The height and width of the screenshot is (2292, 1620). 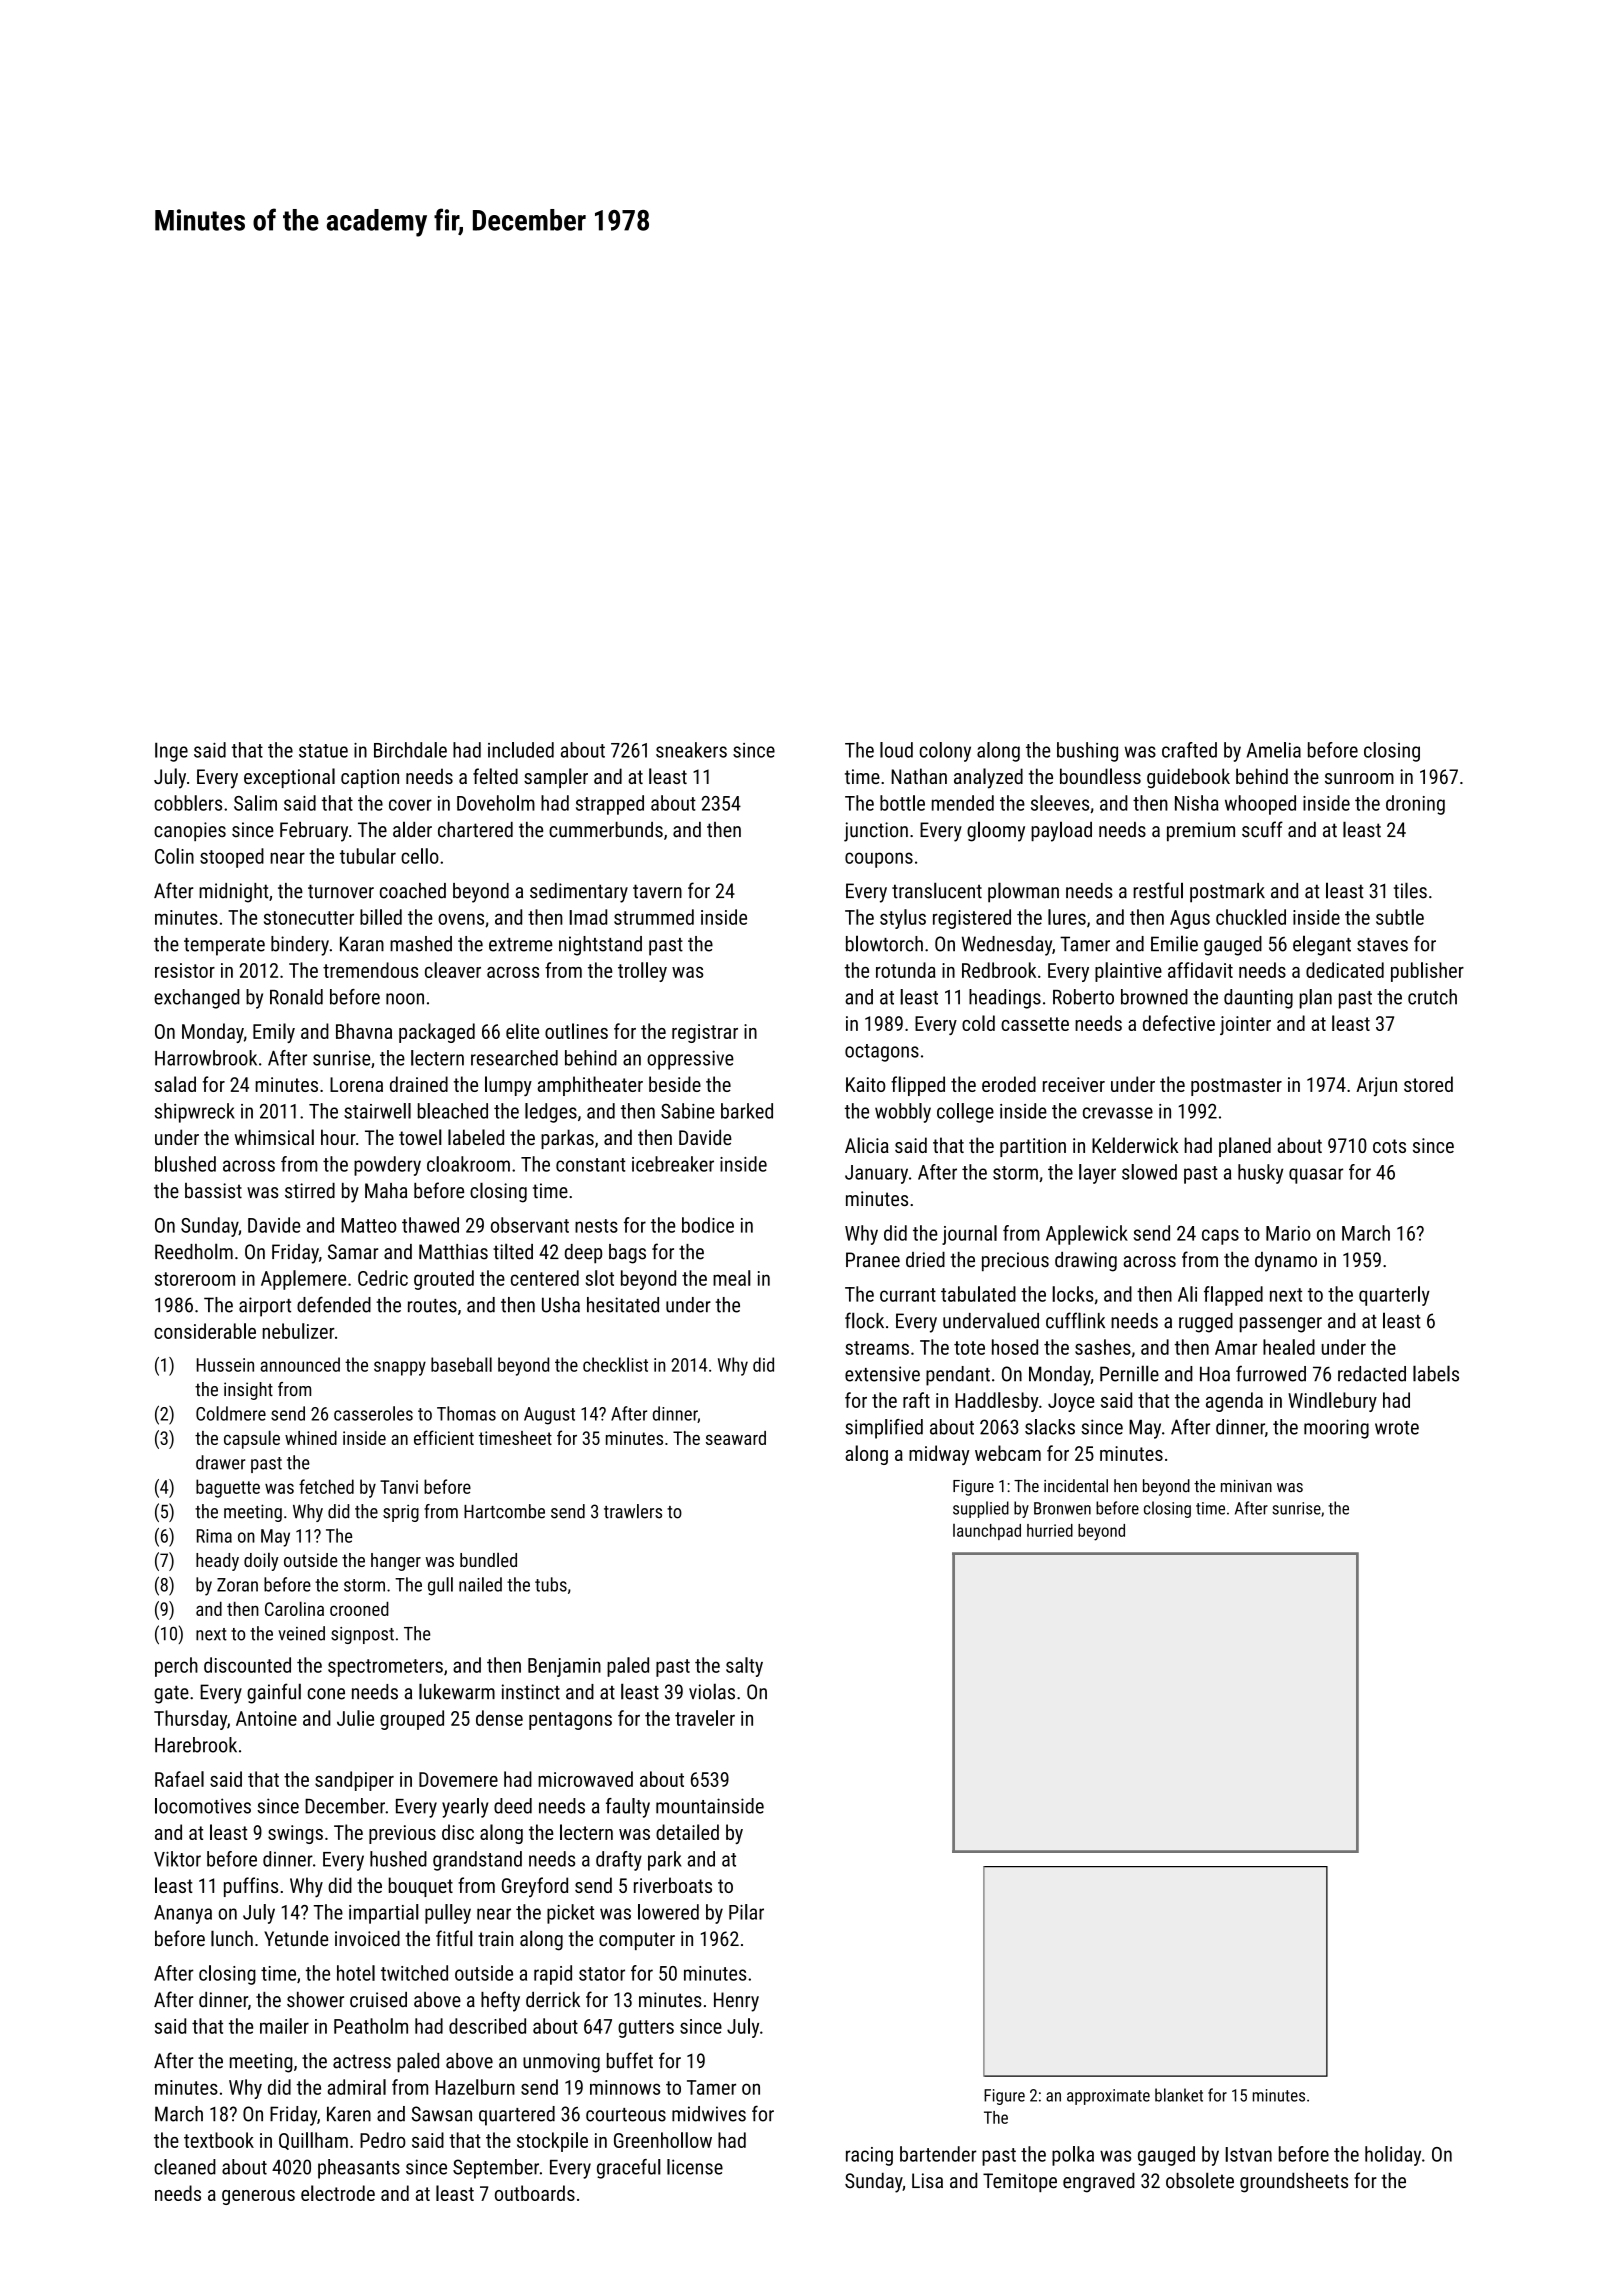 What do you see at coordinates (708, 1225) in the screenshot?
I see `bodice` at bounding box center [708, 1225].
